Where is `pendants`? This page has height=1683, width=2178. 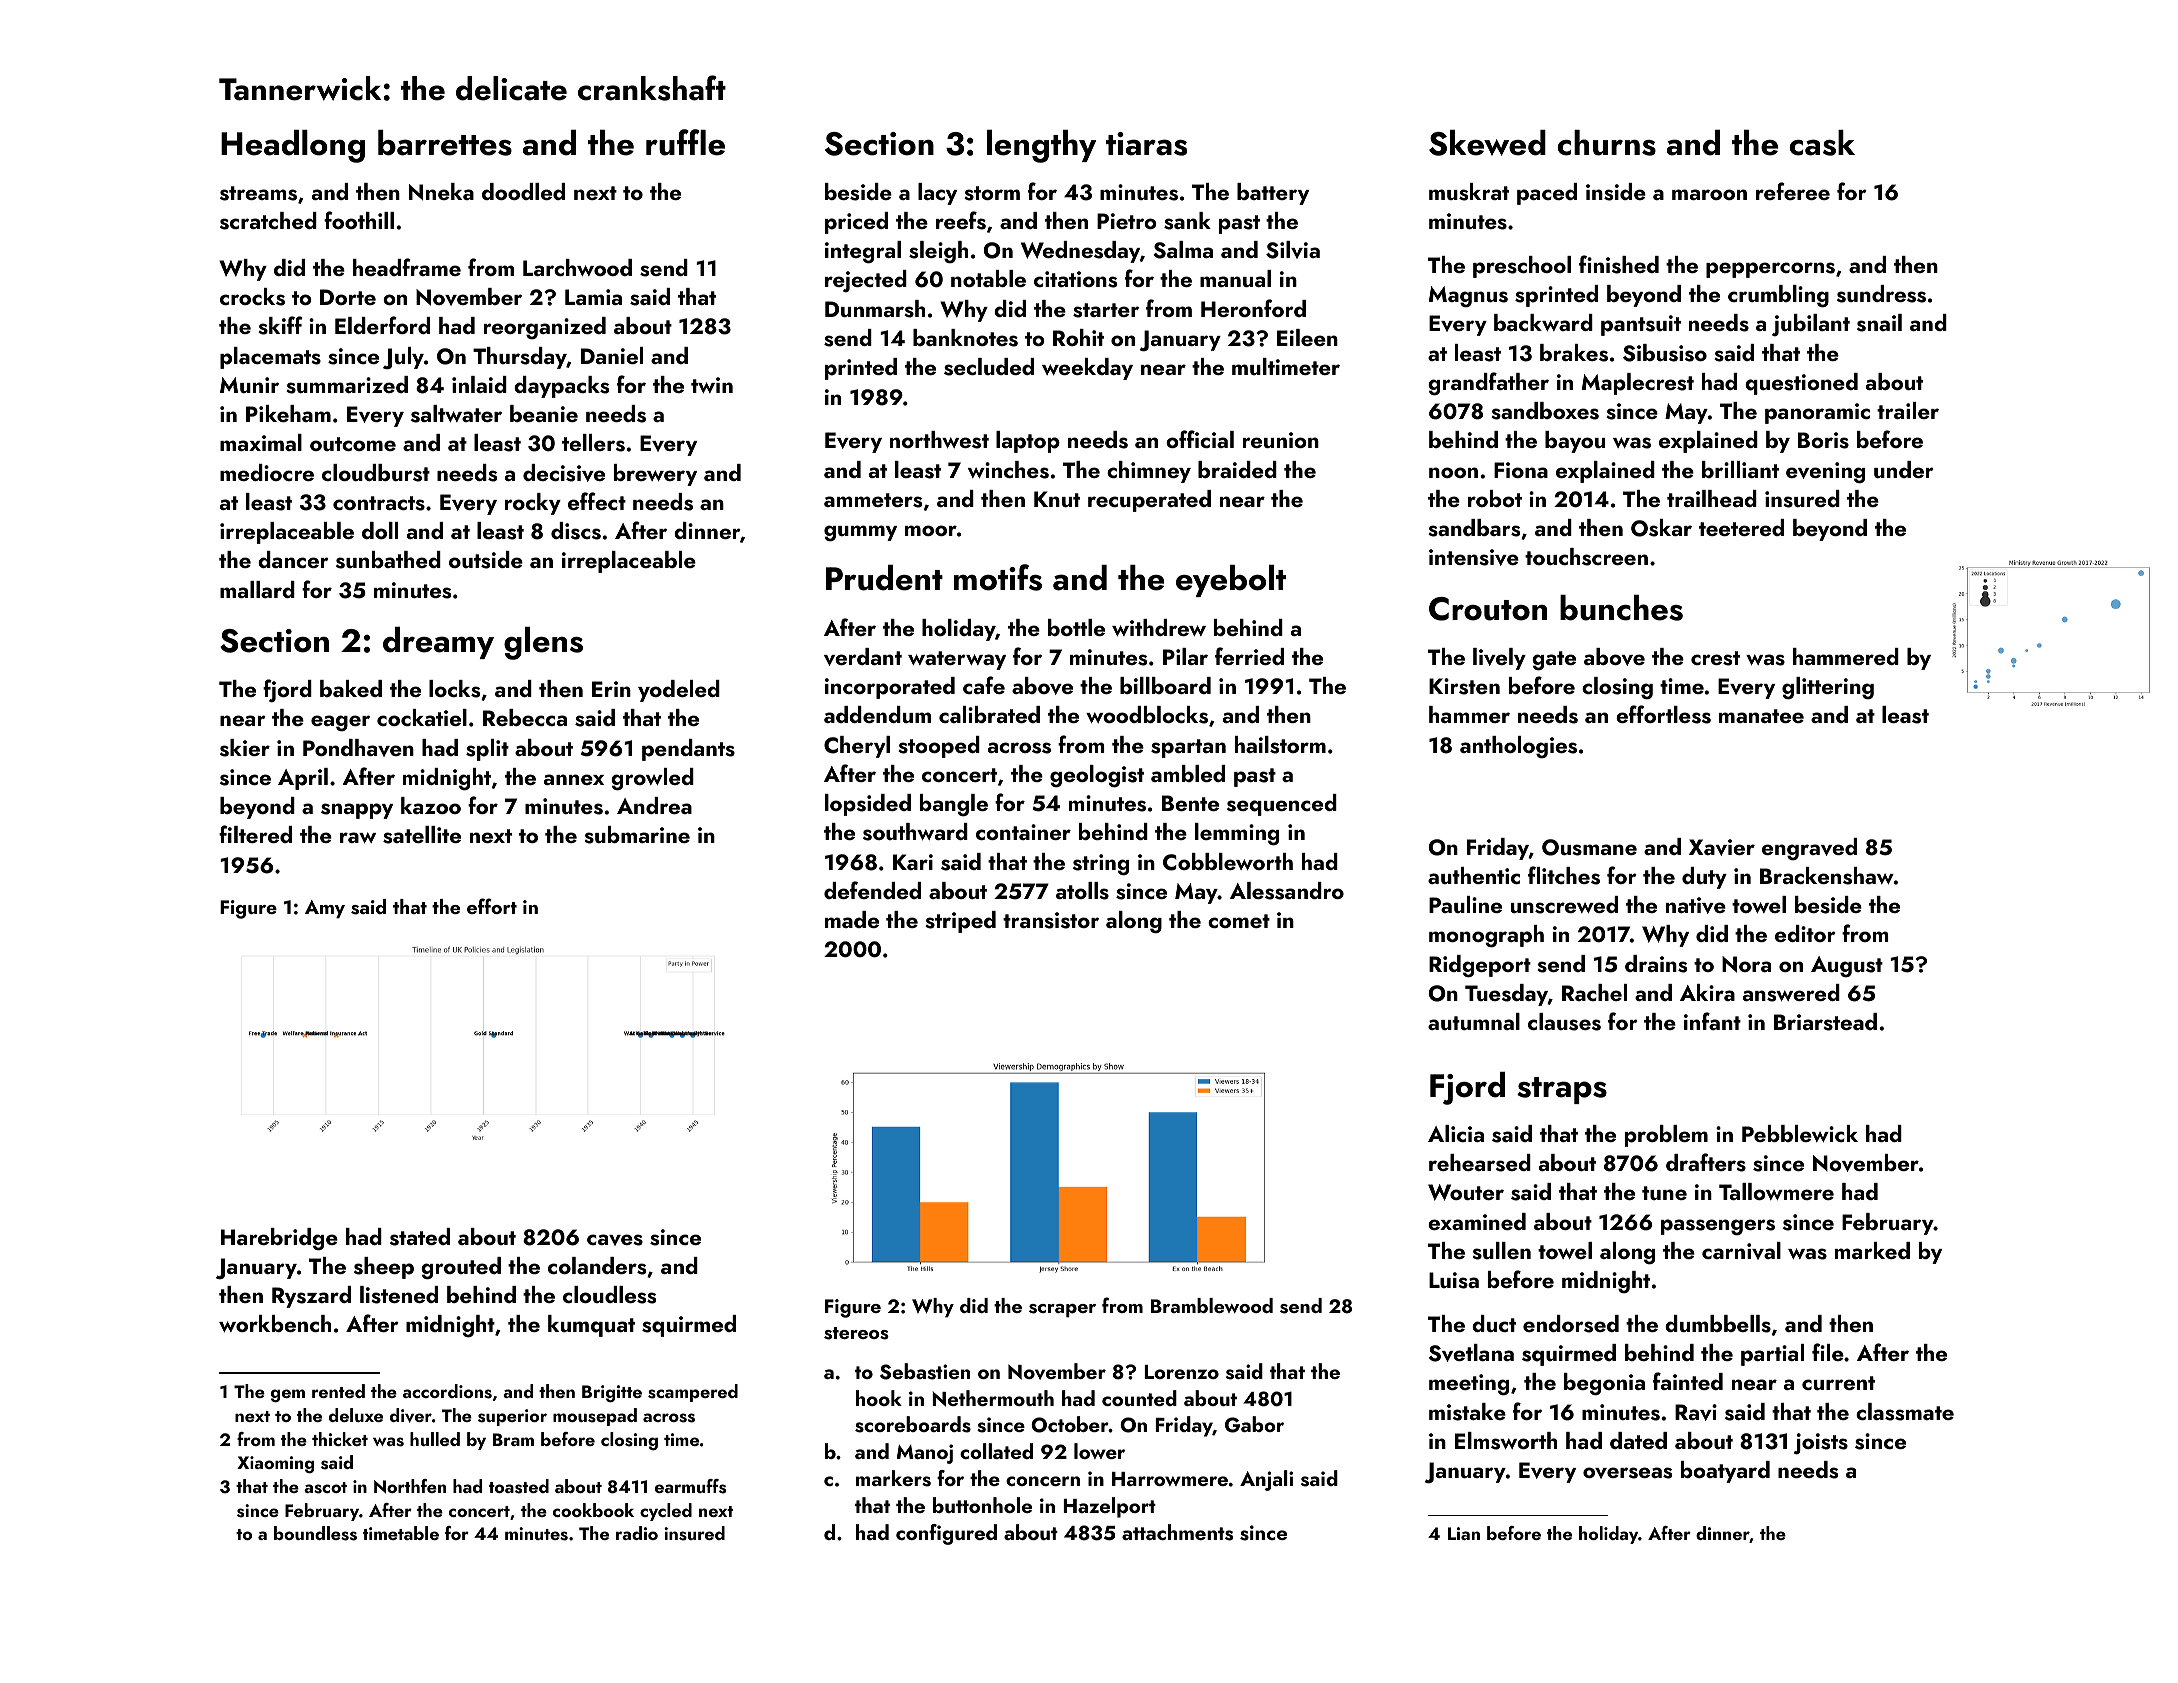 pendants is located at coordinates (688, 750).
